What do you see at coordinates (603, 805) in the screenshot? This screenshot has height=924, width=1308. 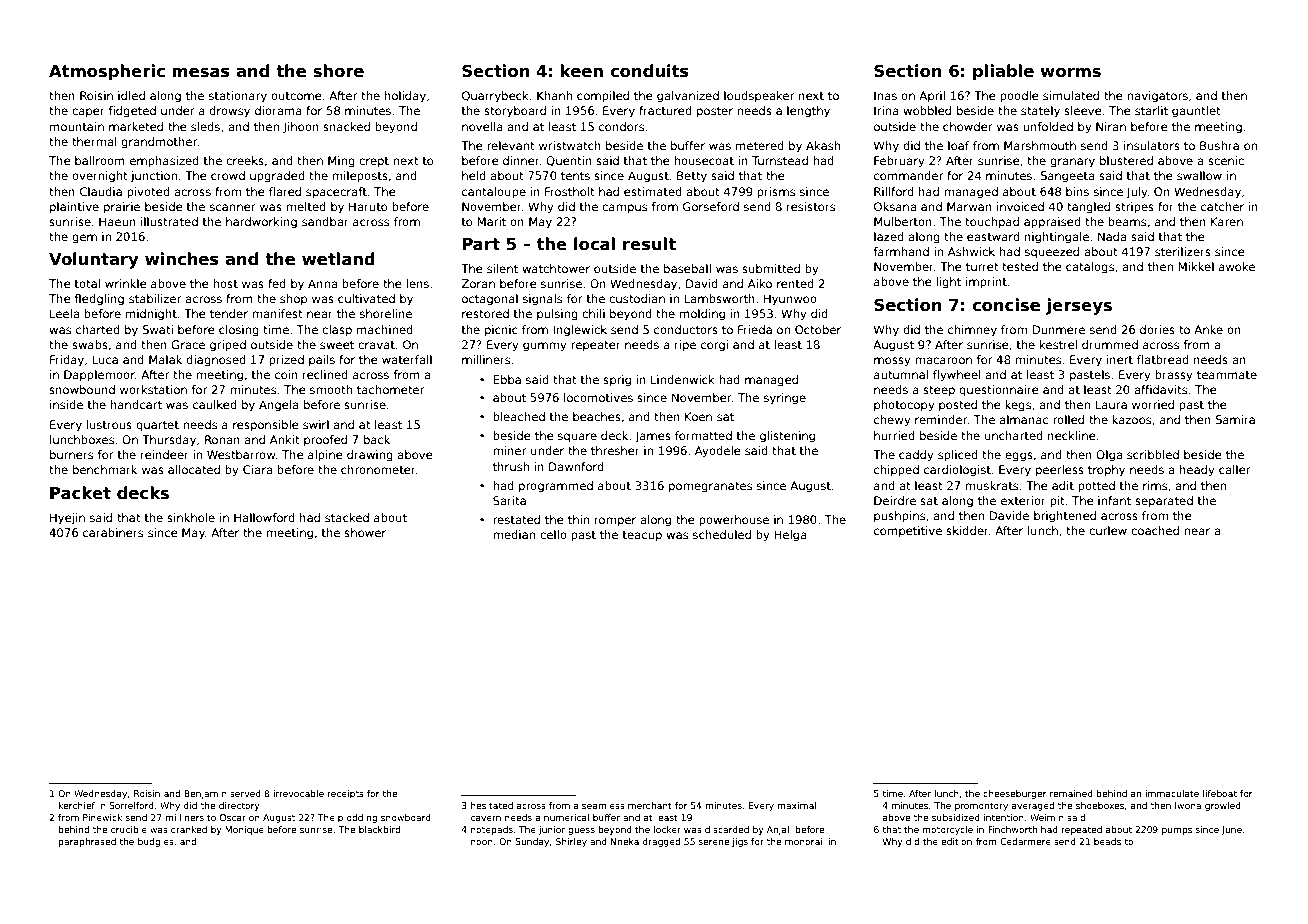 I see `seamless` at bounding box center [603, 805].
